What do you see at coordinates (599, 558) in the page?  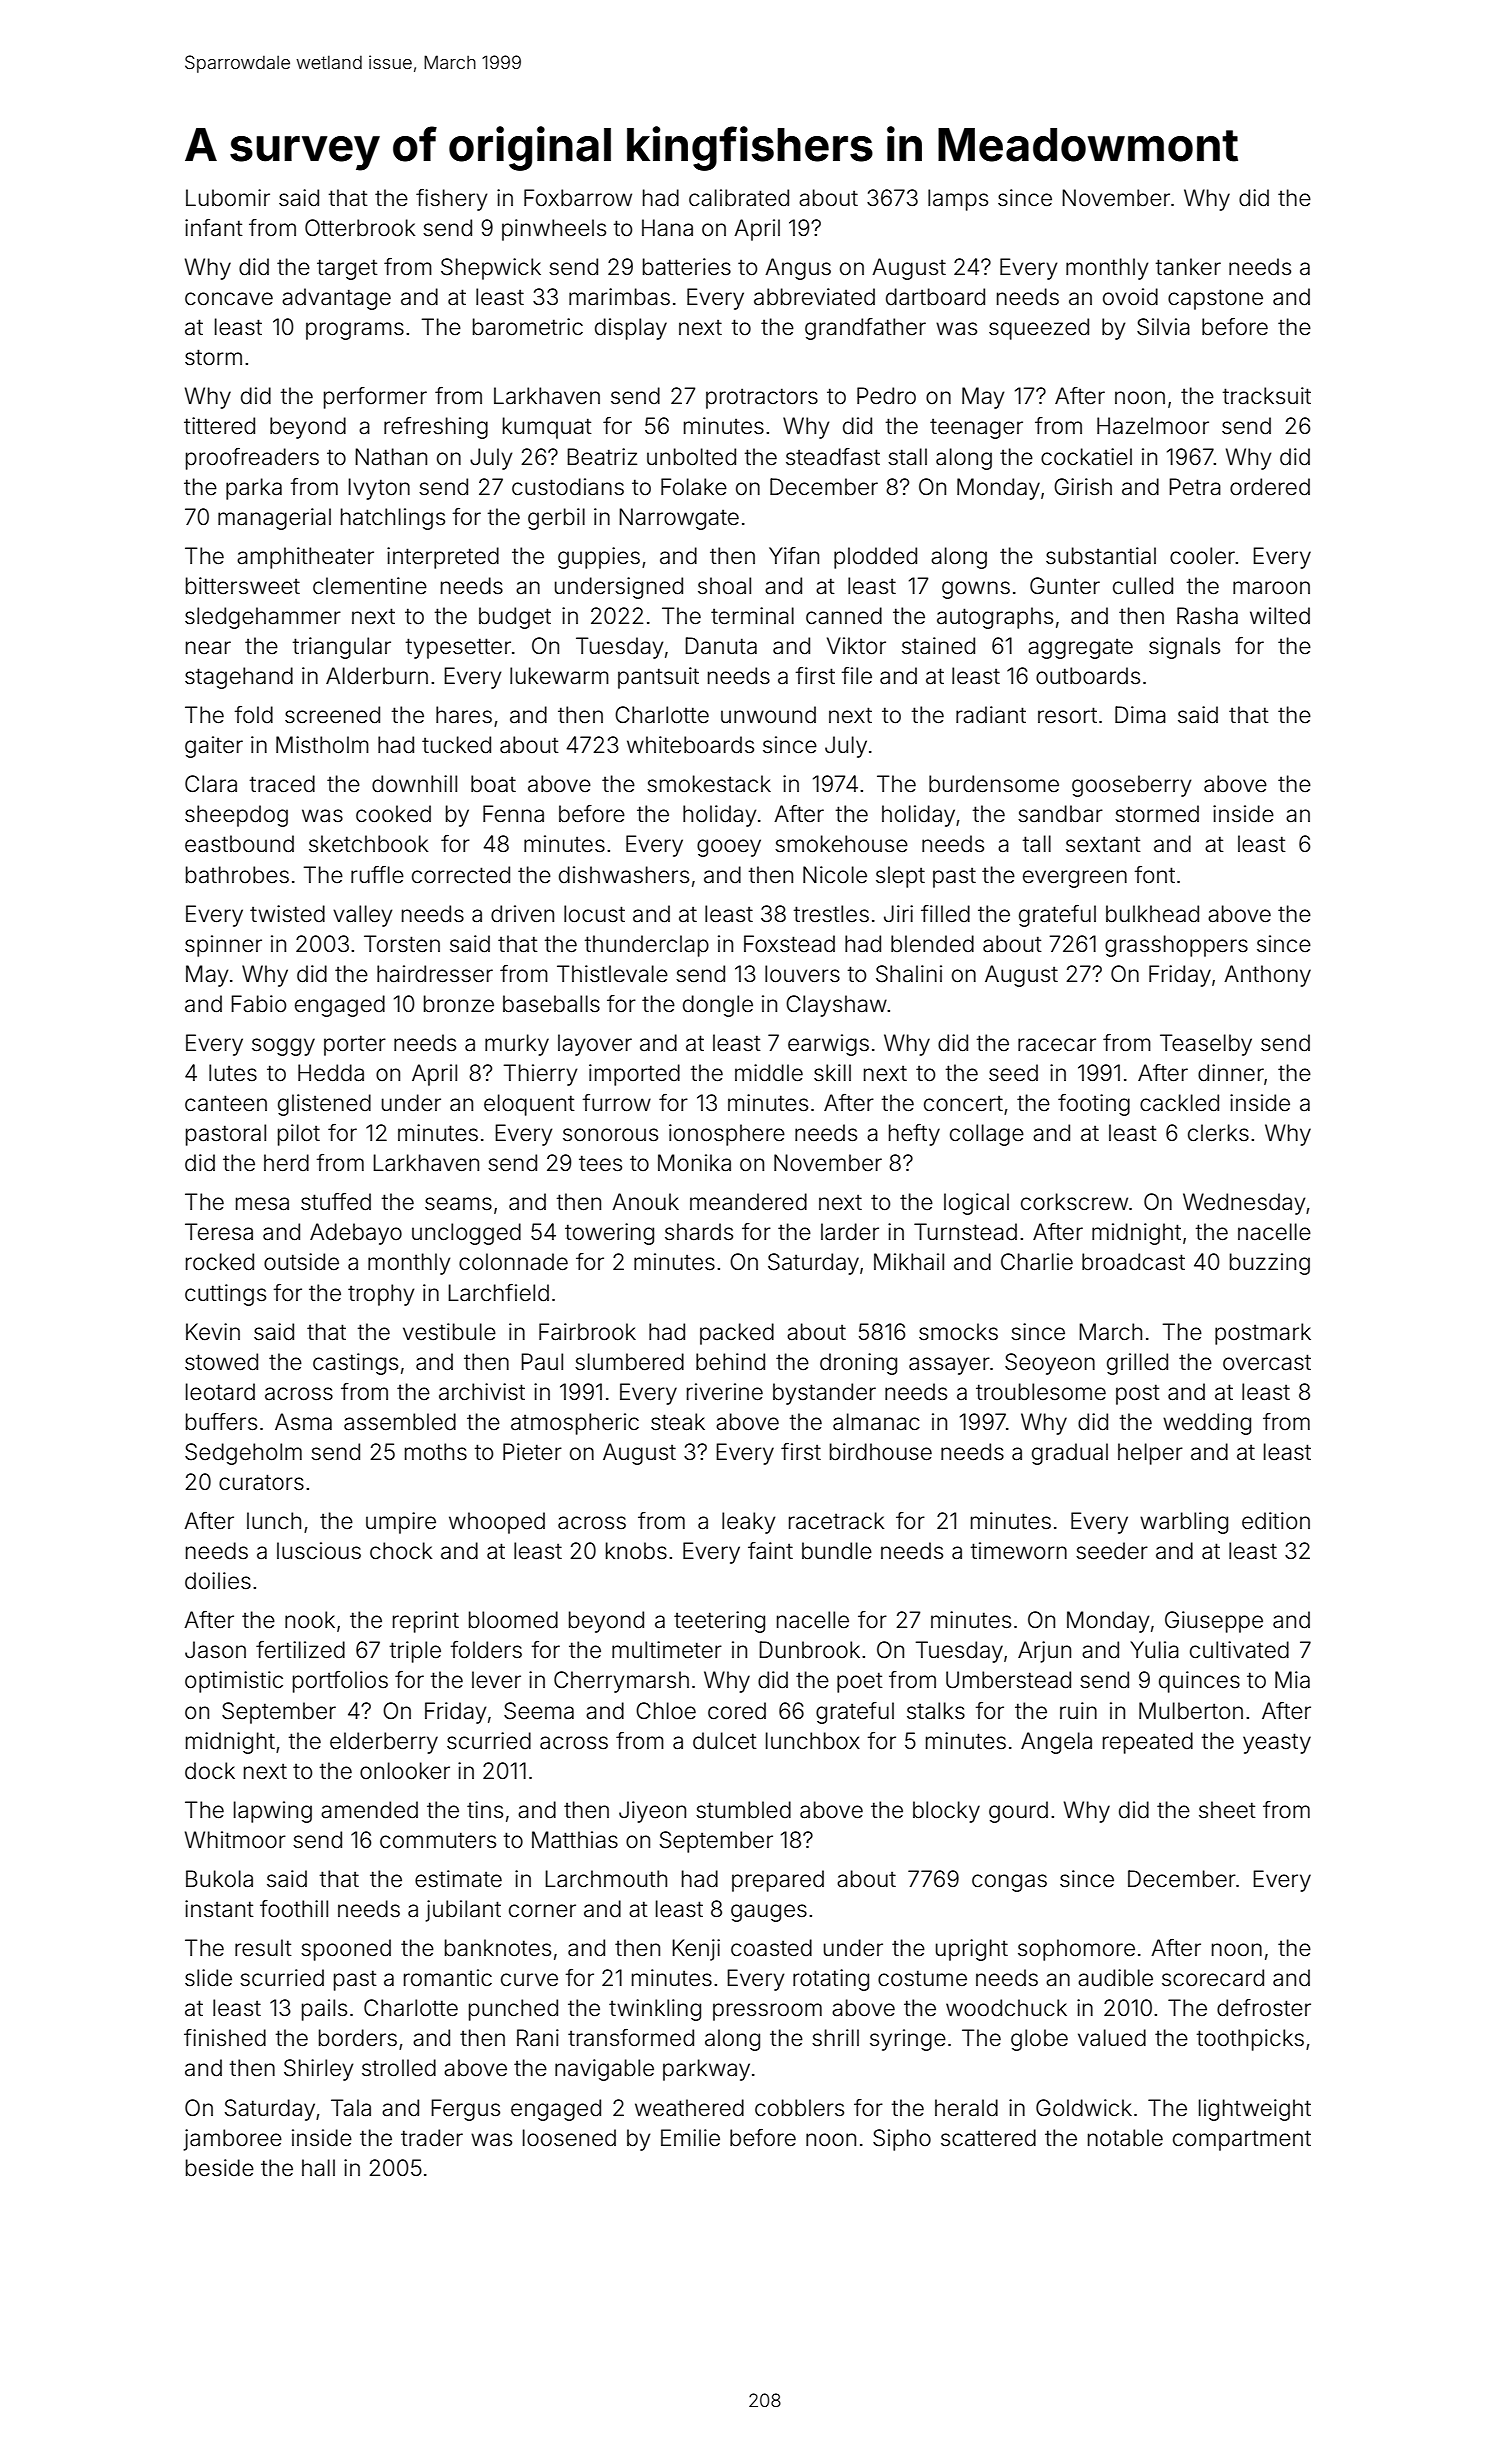 I see `guppies` at bounding box center [599, 558].
